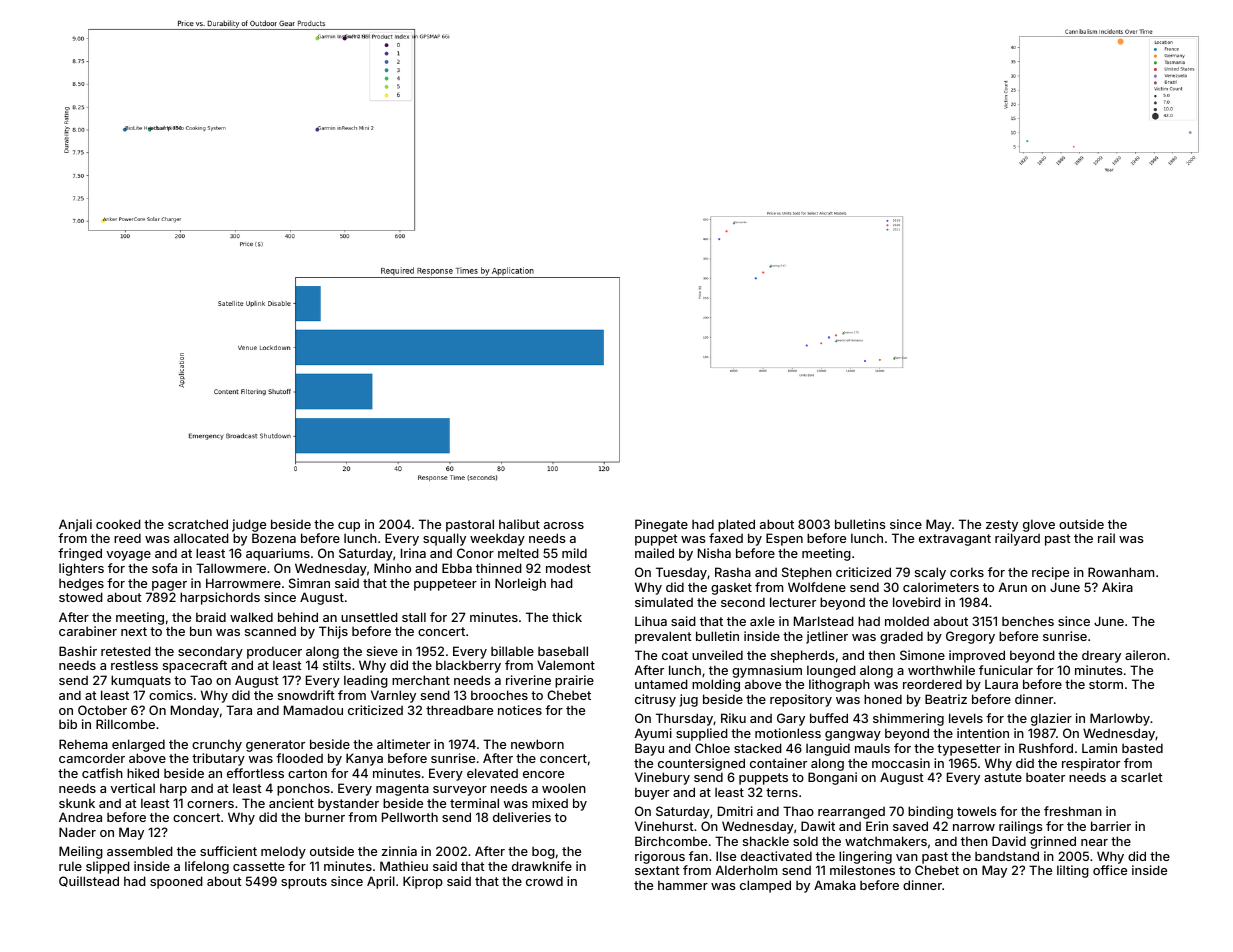 The height and width of the image is (952, 1233). Describe the element at coordinates (1117, 587) in the image. I see `Akira` at that location.
